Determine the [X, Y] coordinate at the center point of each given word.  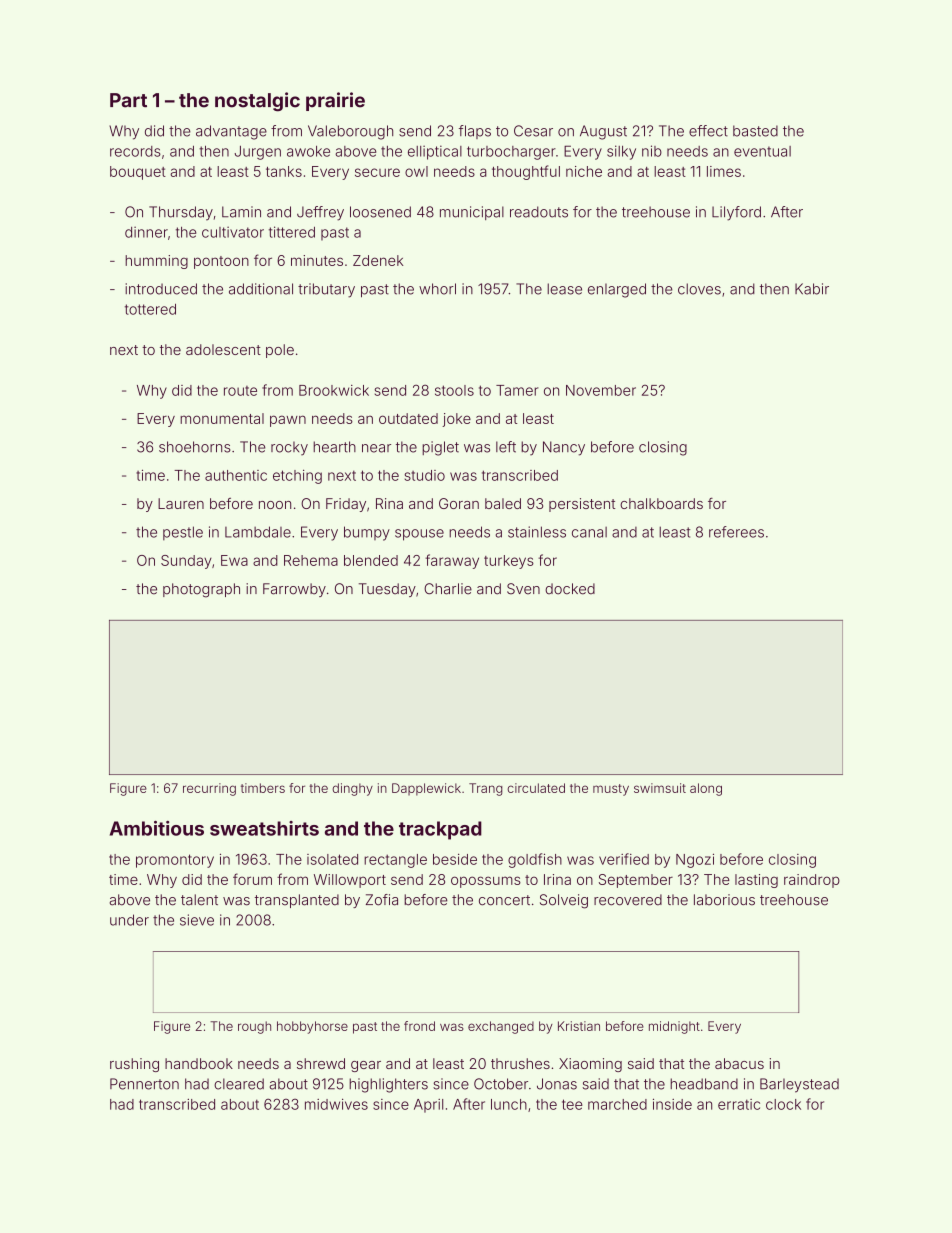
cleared [239, 1084]
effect [708, 131]
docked [570, 589]
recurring [209, 789]
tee [572, 1104]
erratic [739, 1104]
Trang [485, 789]
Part [128, 100]
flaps [475, 132]
